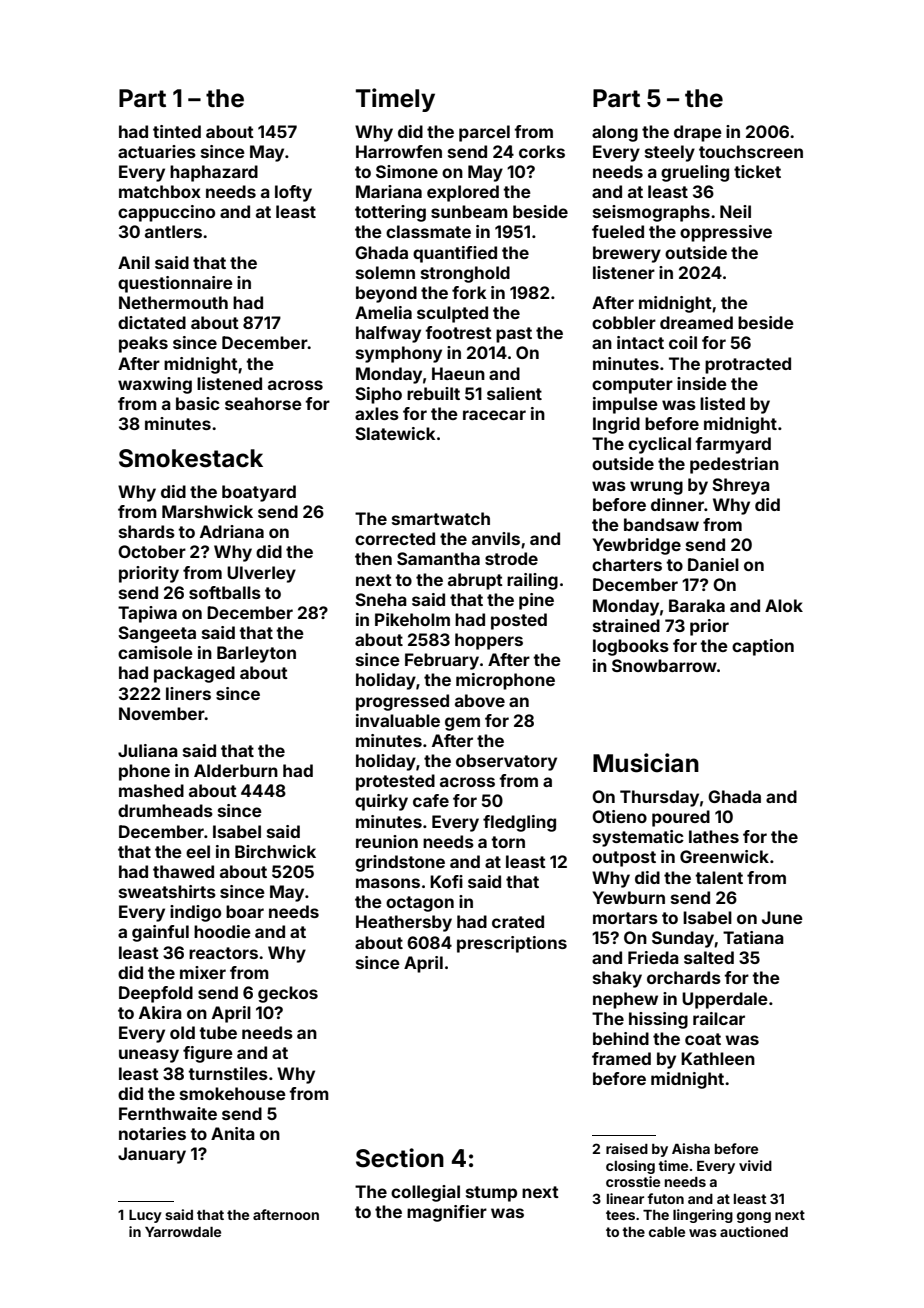 This page has width=924, height=1308. I want to click on drape, so click(698, 133).
